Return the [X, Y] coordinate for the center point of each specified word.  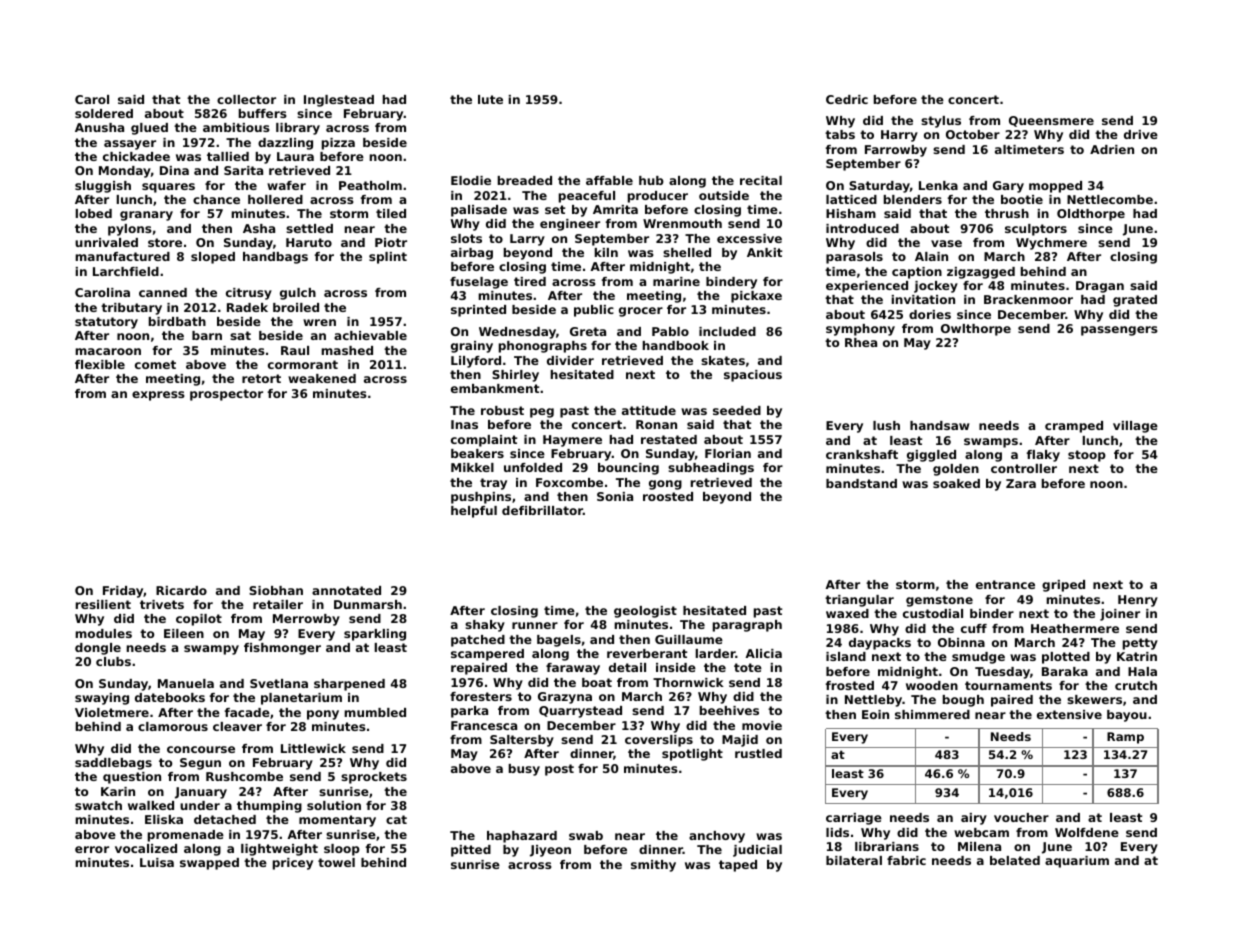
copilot [199, 620]
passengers [1119, 331]
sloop [342, 850]
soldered [104, 113]
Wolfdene [1087, 832]
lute [490, 99]
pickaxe [756, 297]
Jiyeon [550, 851]
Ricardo [181, 590]
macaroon [108, 351]
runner [535, 625]
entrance [1005, 584]
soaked [956, 483]
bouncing [628, 469]
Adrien [1112, 149]
